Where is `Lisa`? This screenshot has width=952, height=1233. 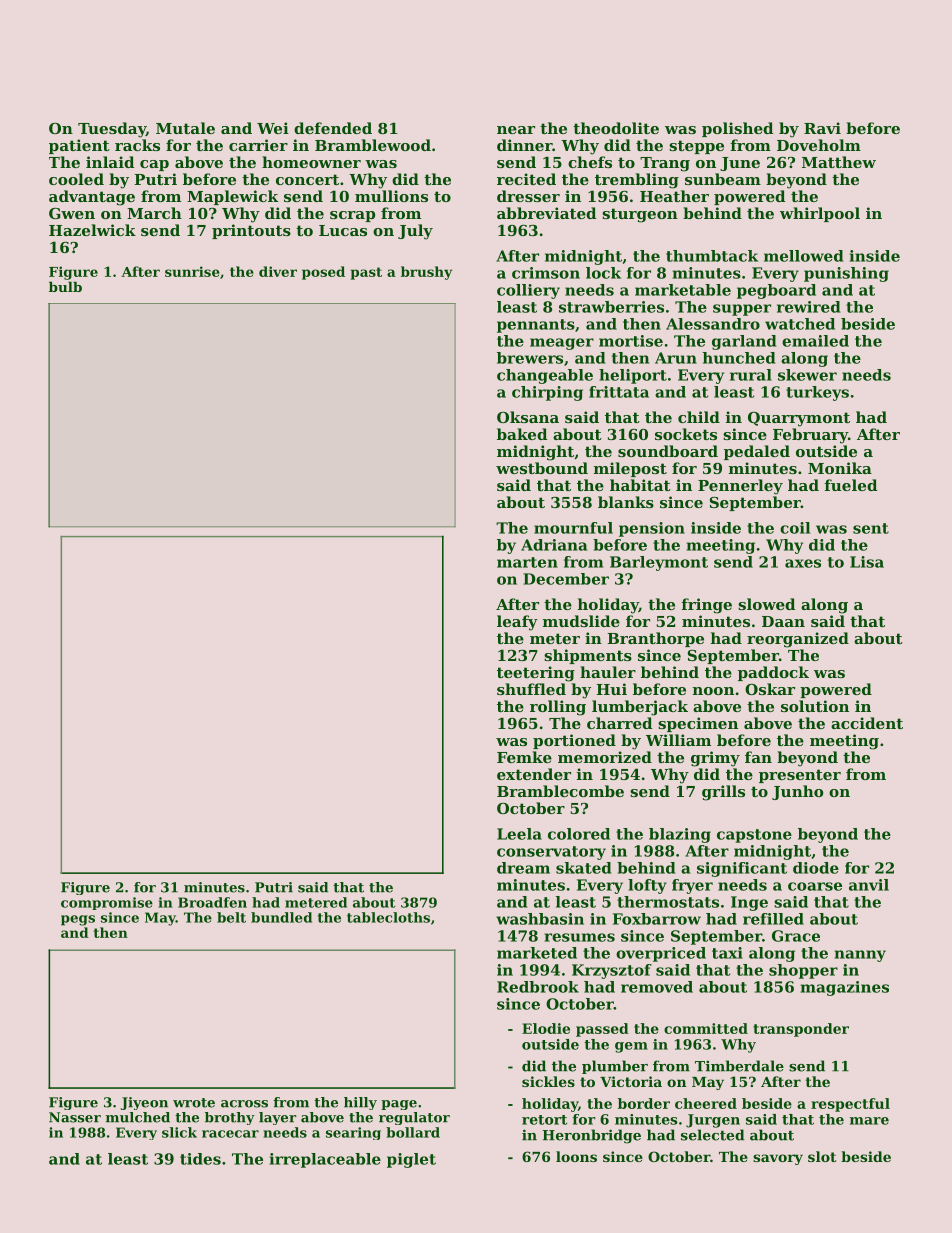 Lisa is located at coordinates (867, 562).
